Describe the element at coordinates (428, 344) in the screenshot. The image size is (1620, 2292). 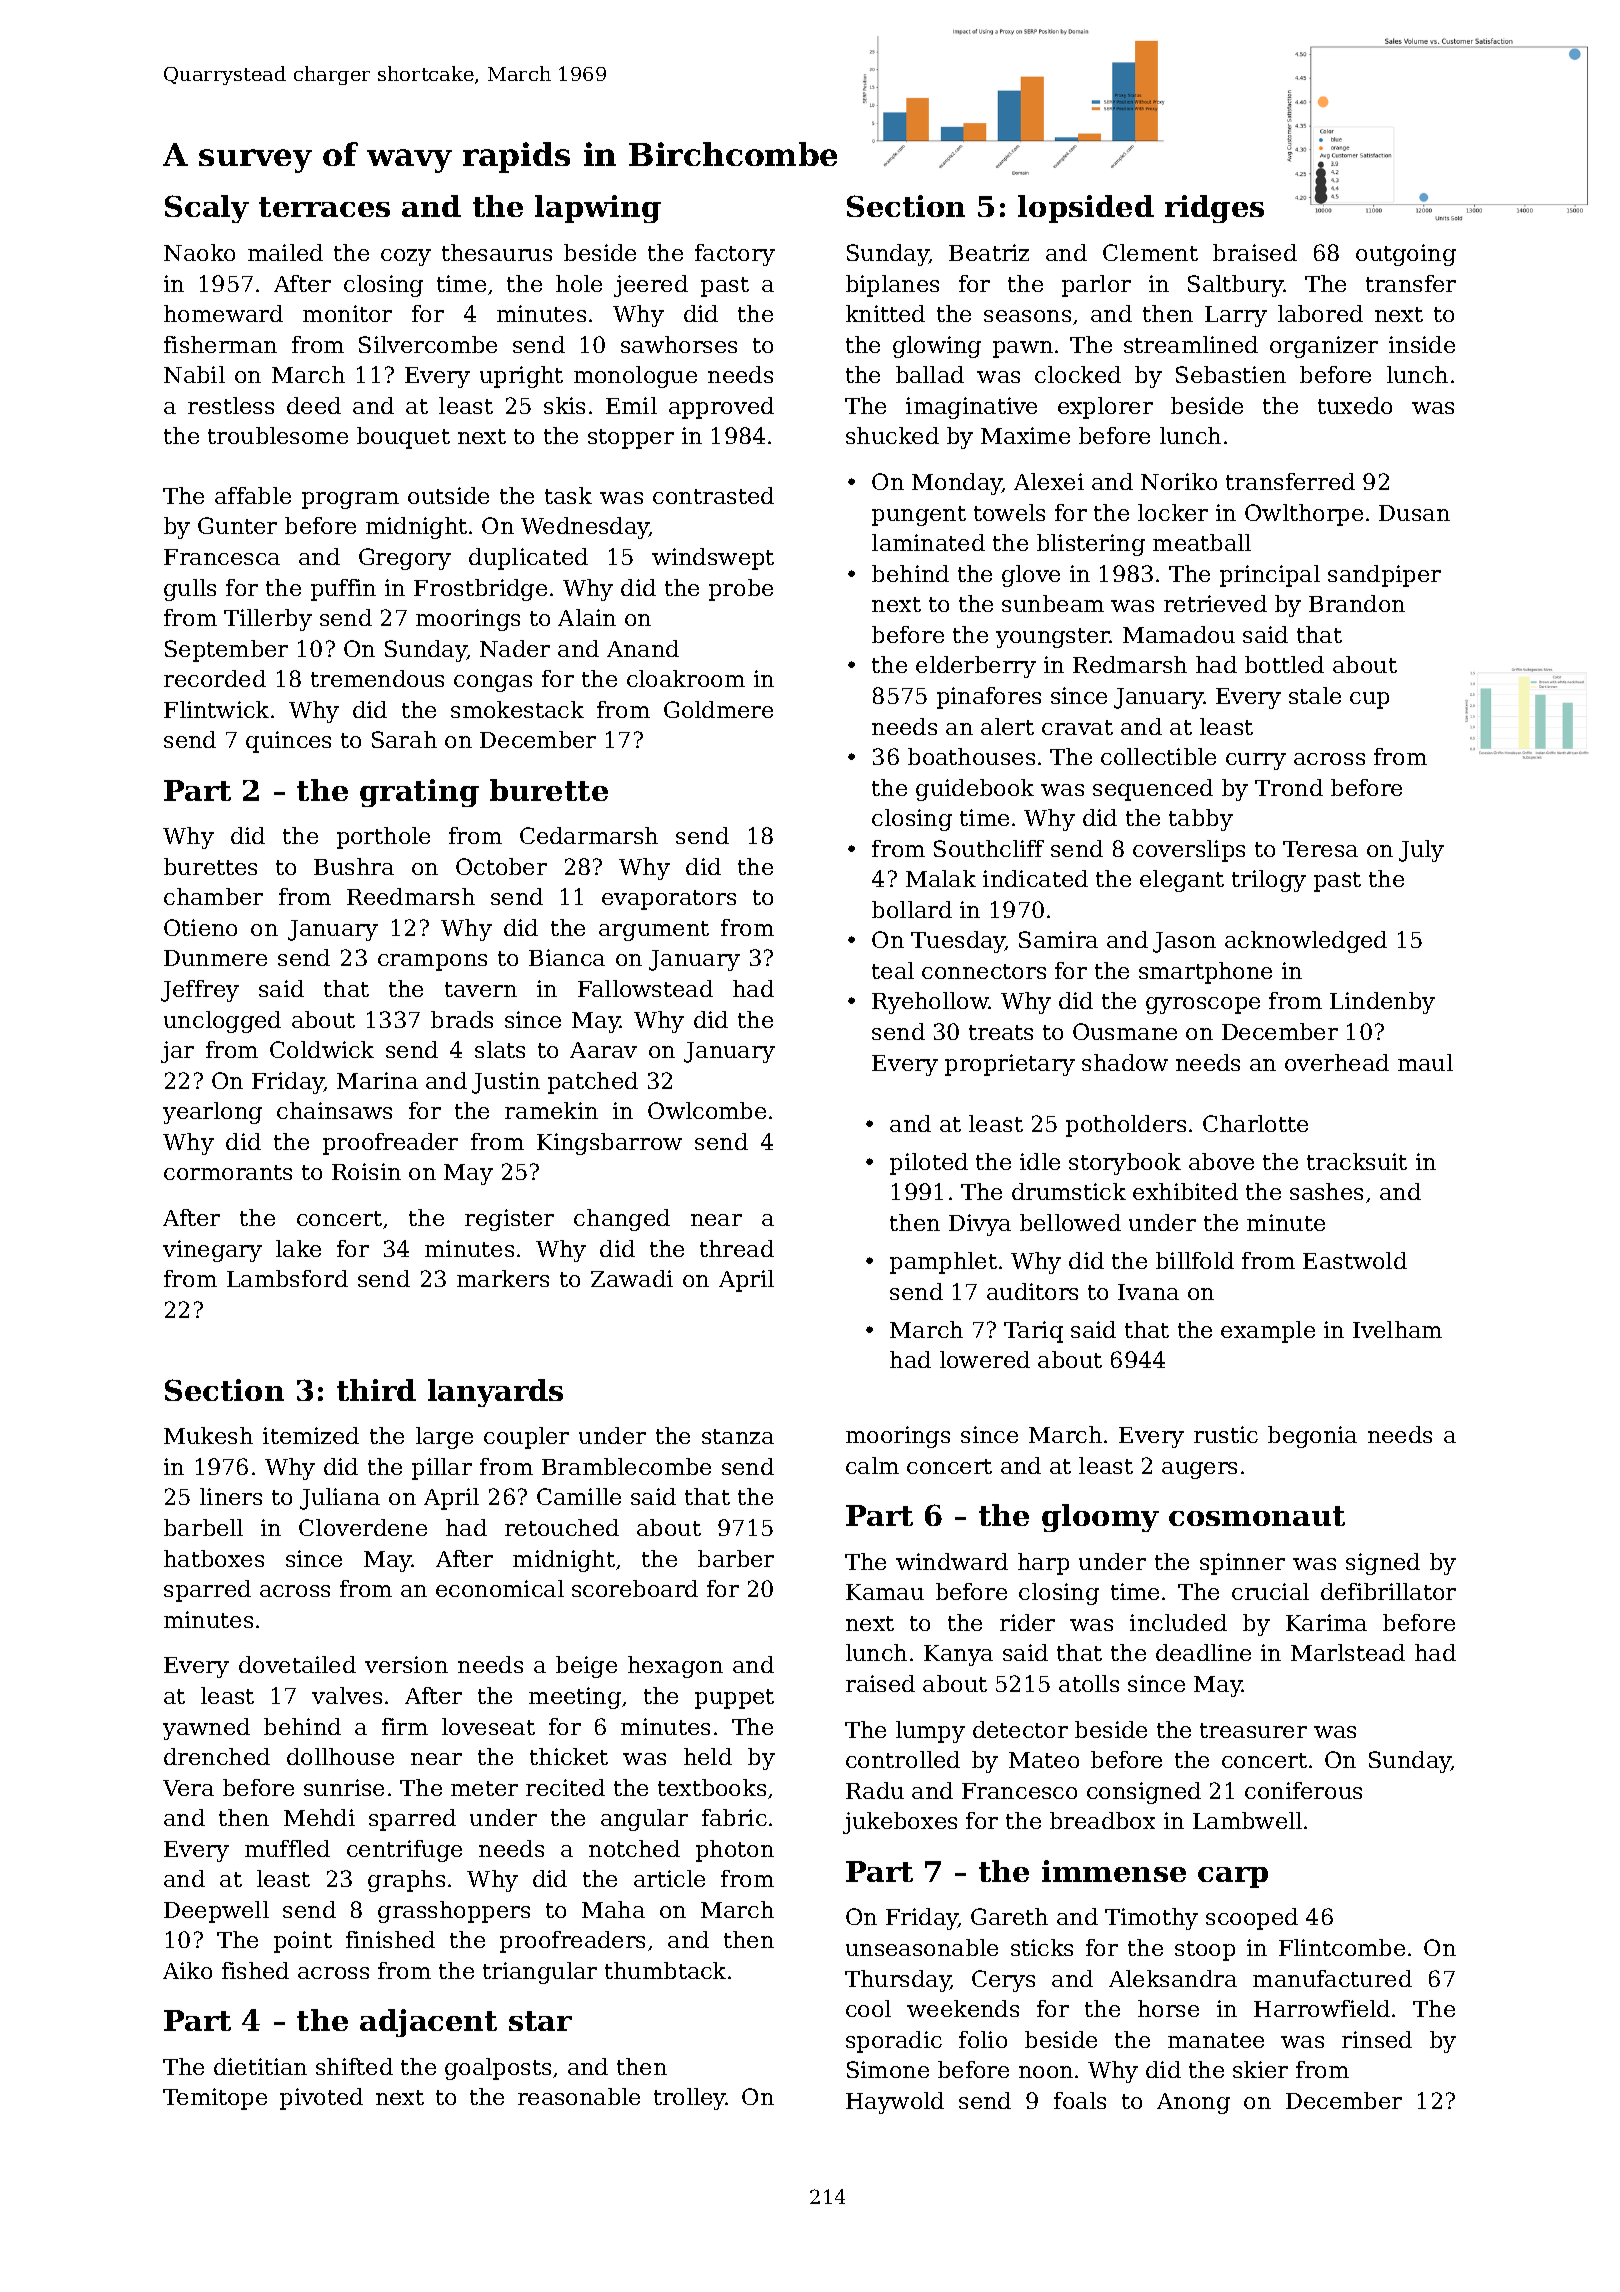
I see `Silvercombe` at that location.
